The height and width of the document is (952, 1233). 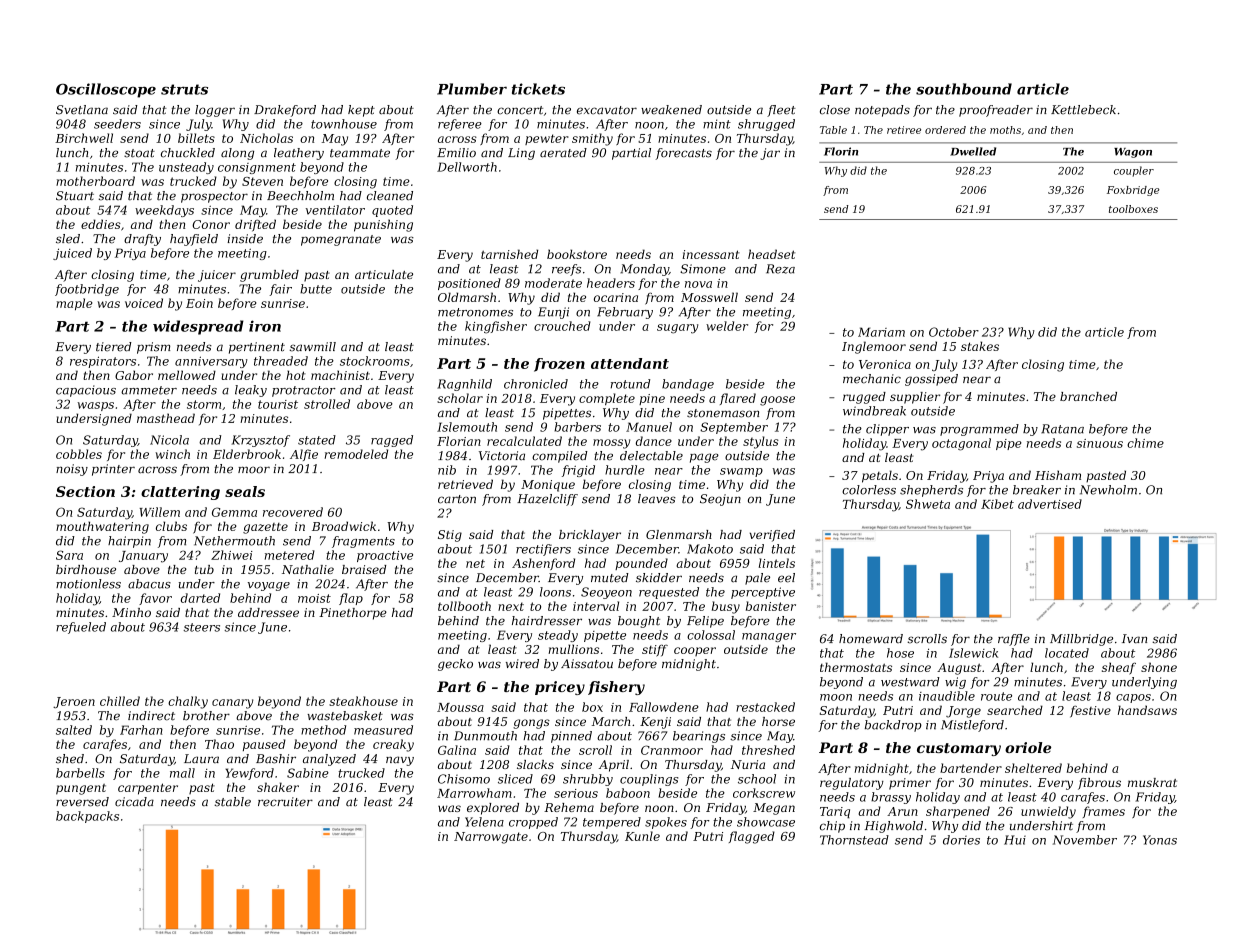 What do you see at coordinates (881, 332) in the document?
I see `Mariam` at bounding box center [881, 332].
